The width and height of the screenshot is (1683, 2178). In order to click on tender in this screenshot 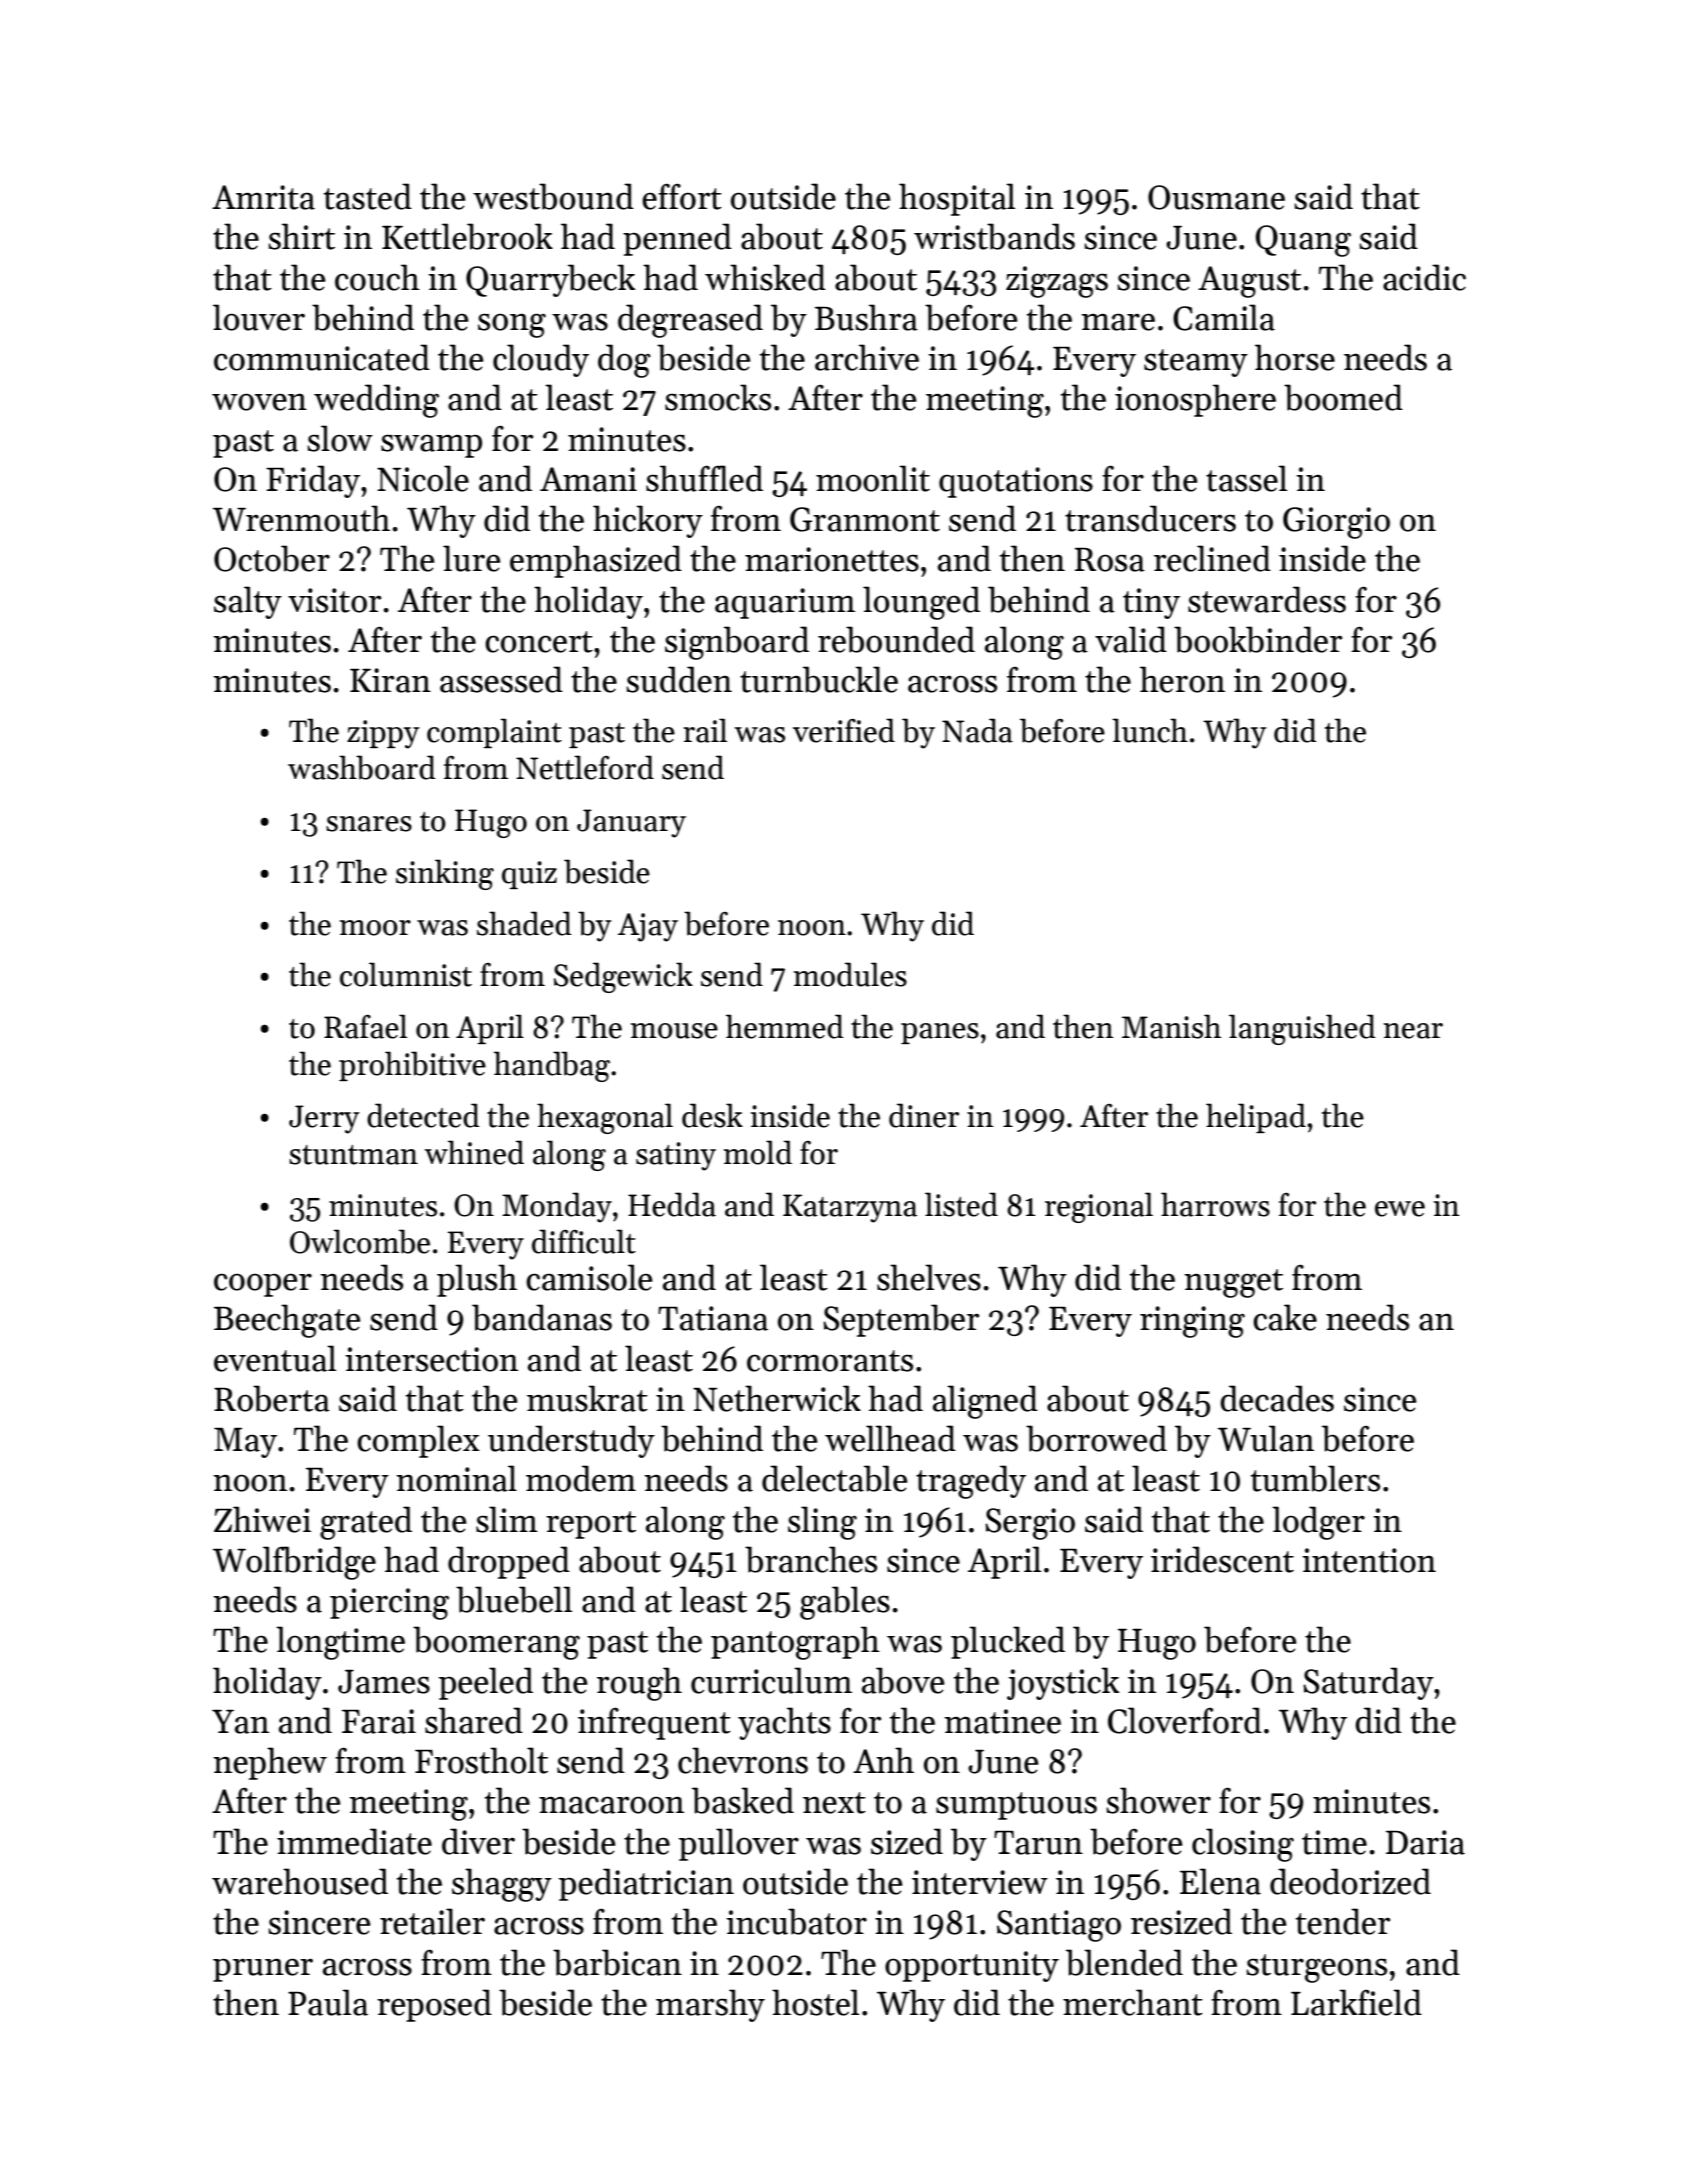, I will do `click(1343, 1921)`.
